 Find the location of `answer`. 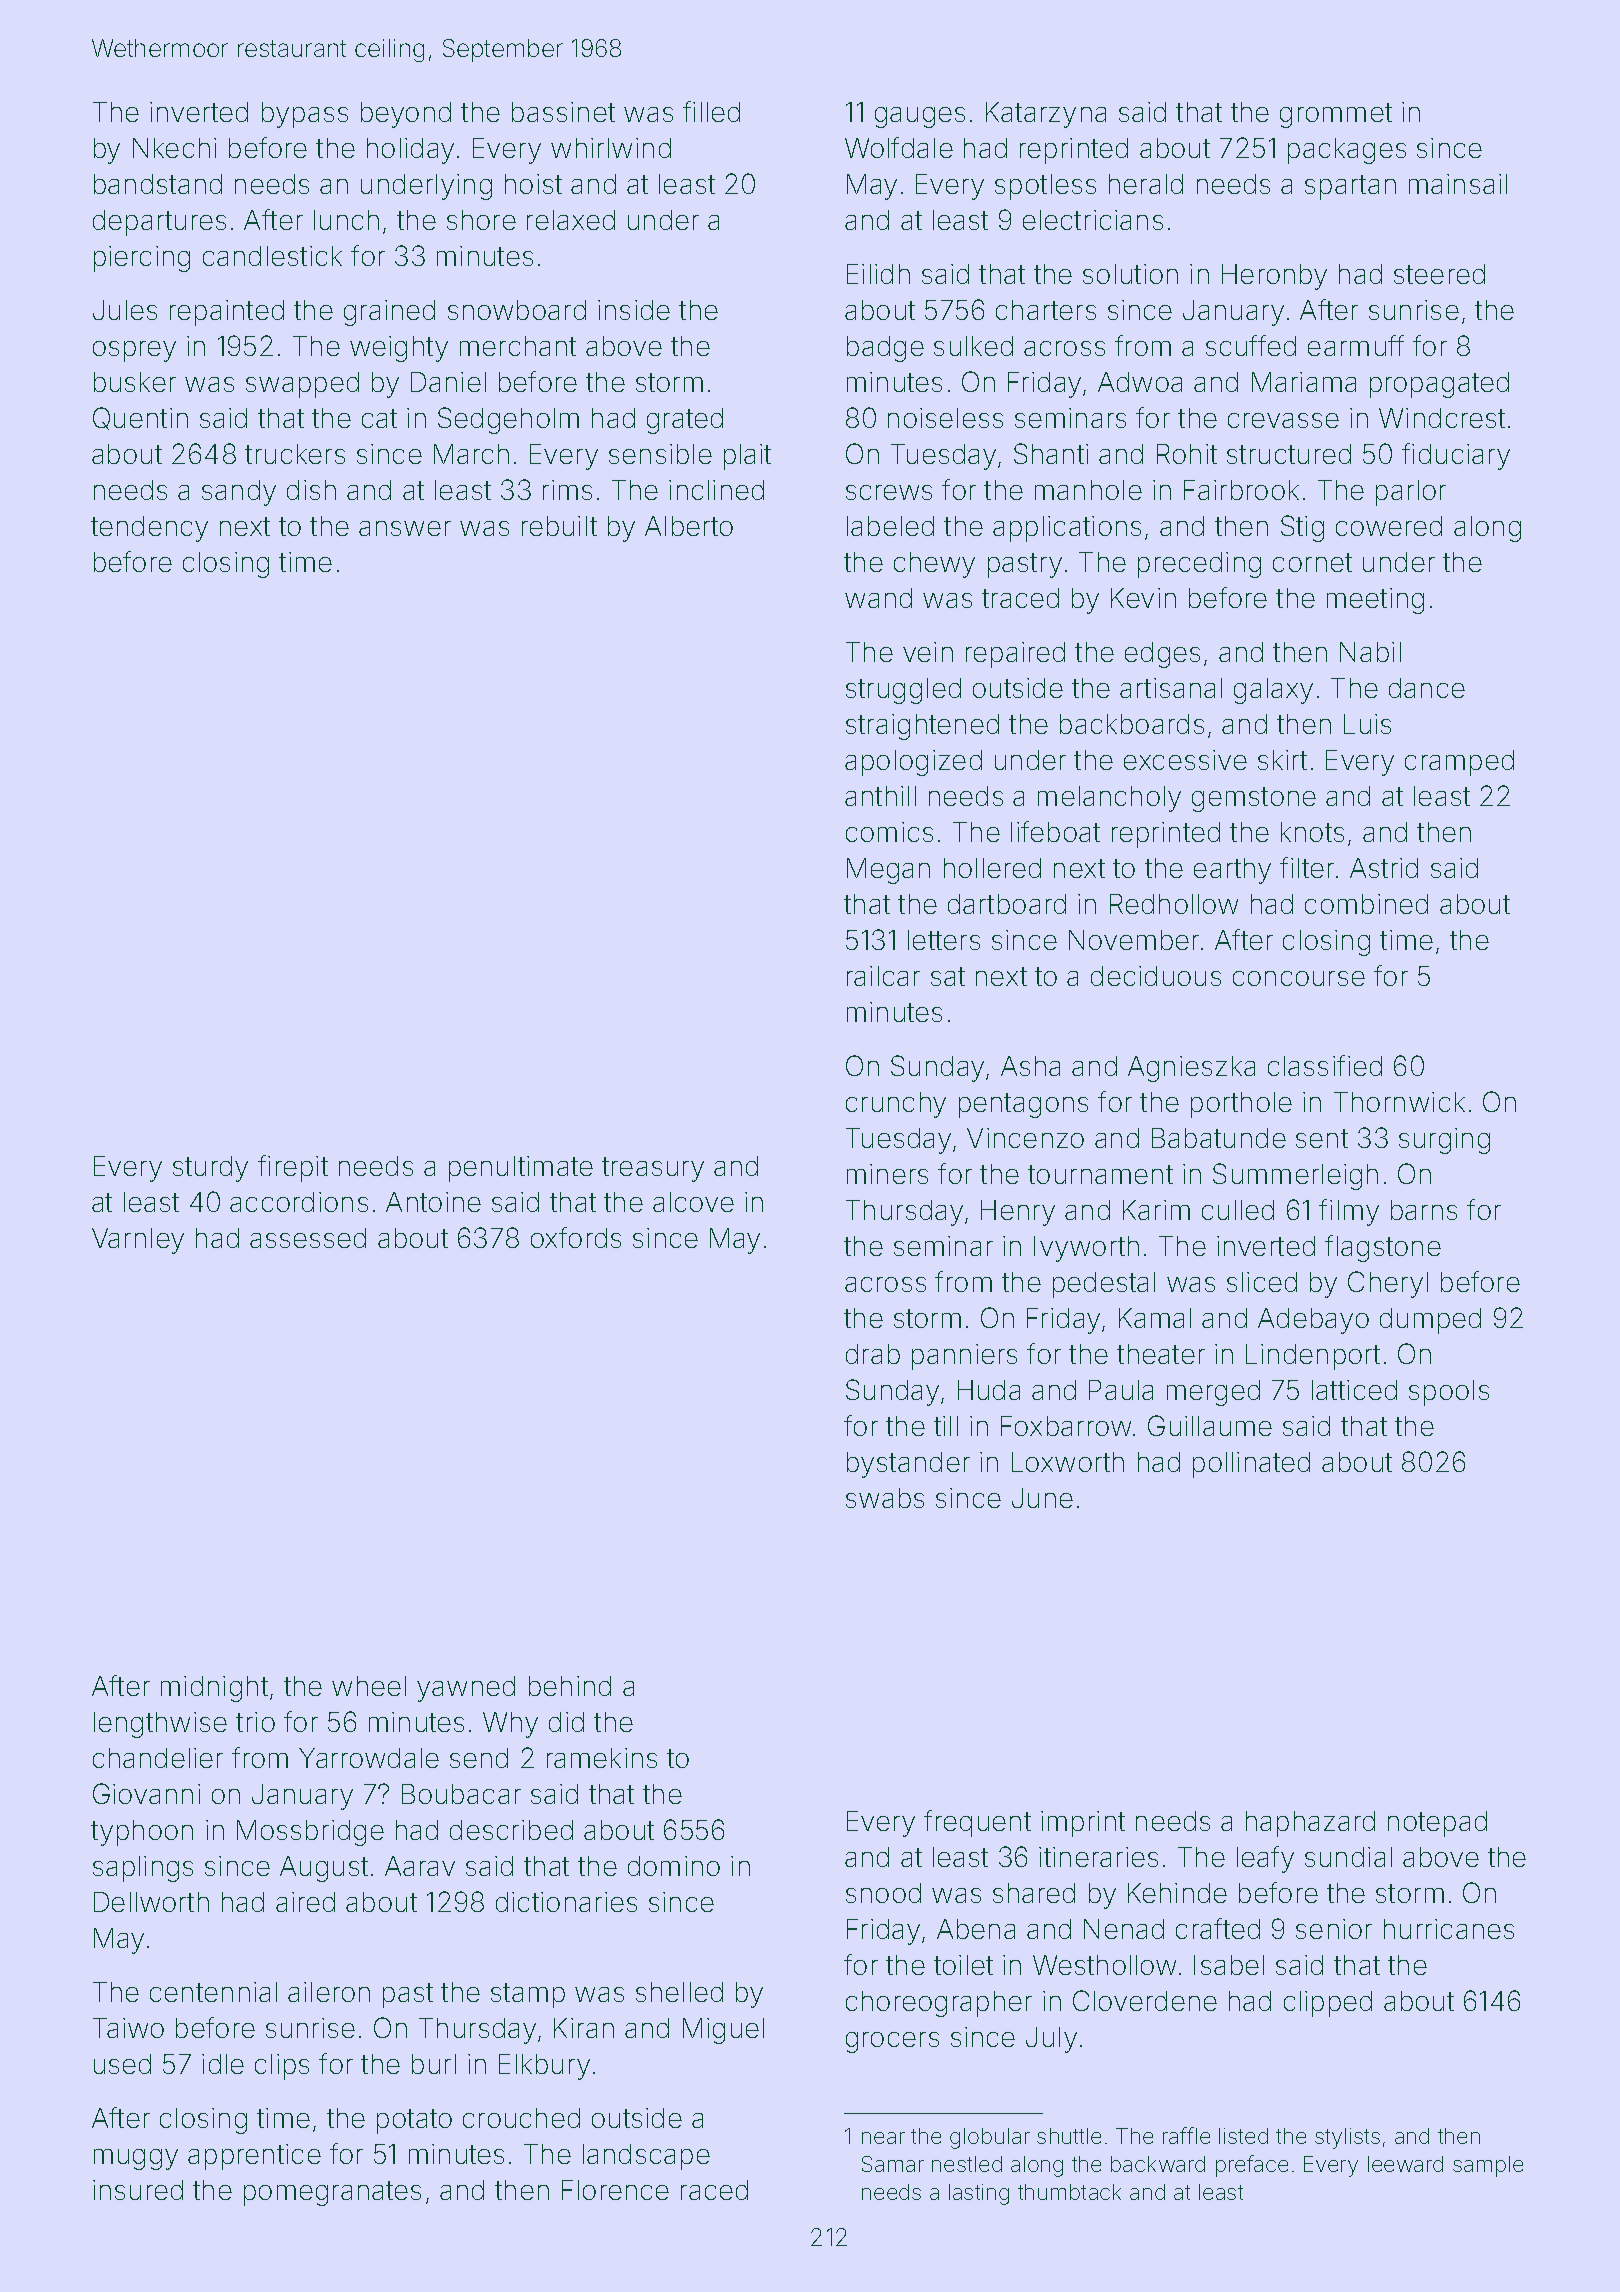

answer is located at coordinates (405, 528).
